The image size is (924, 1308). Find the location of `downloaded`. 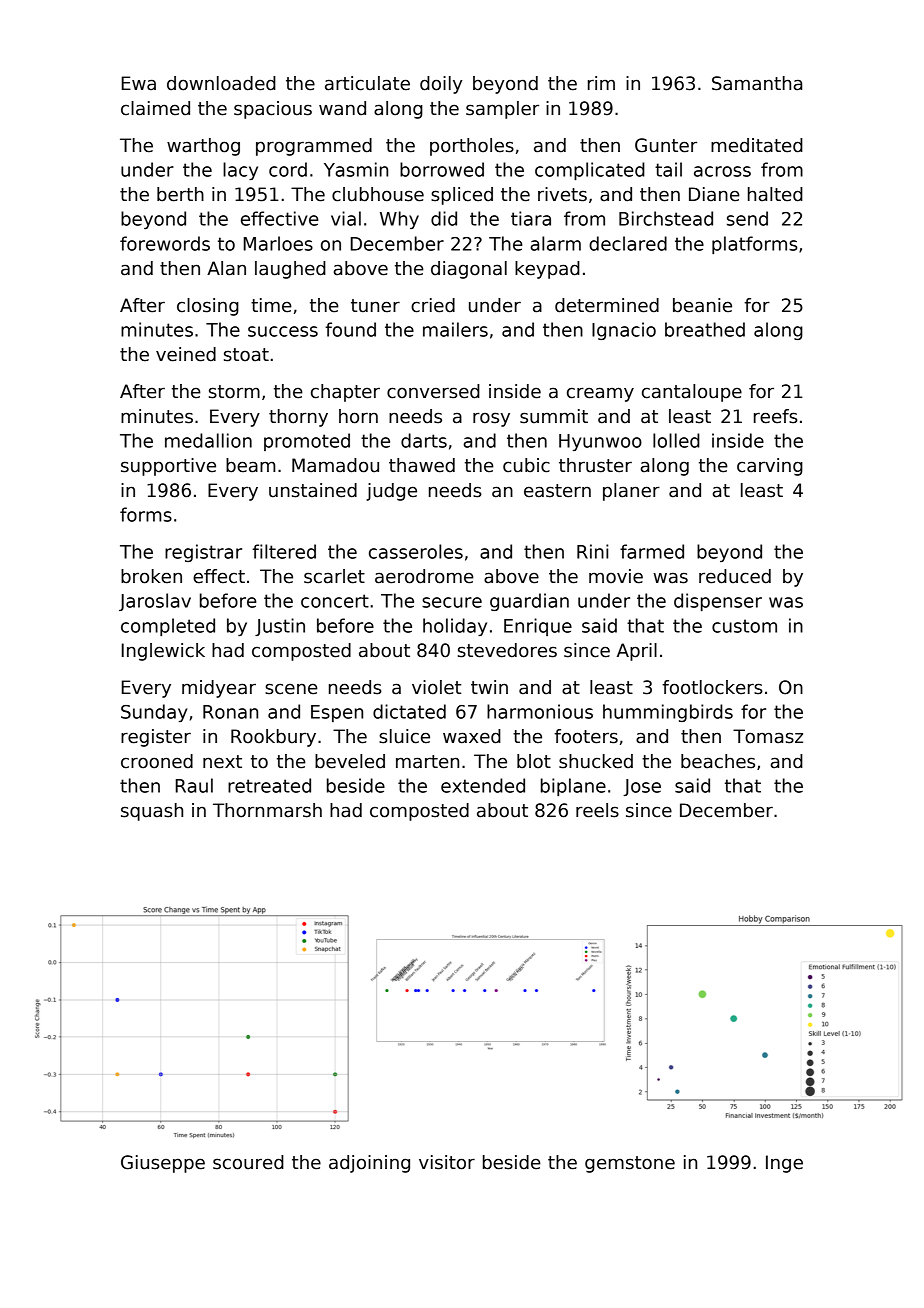

downloaded is located at coordinates (221, 83).
